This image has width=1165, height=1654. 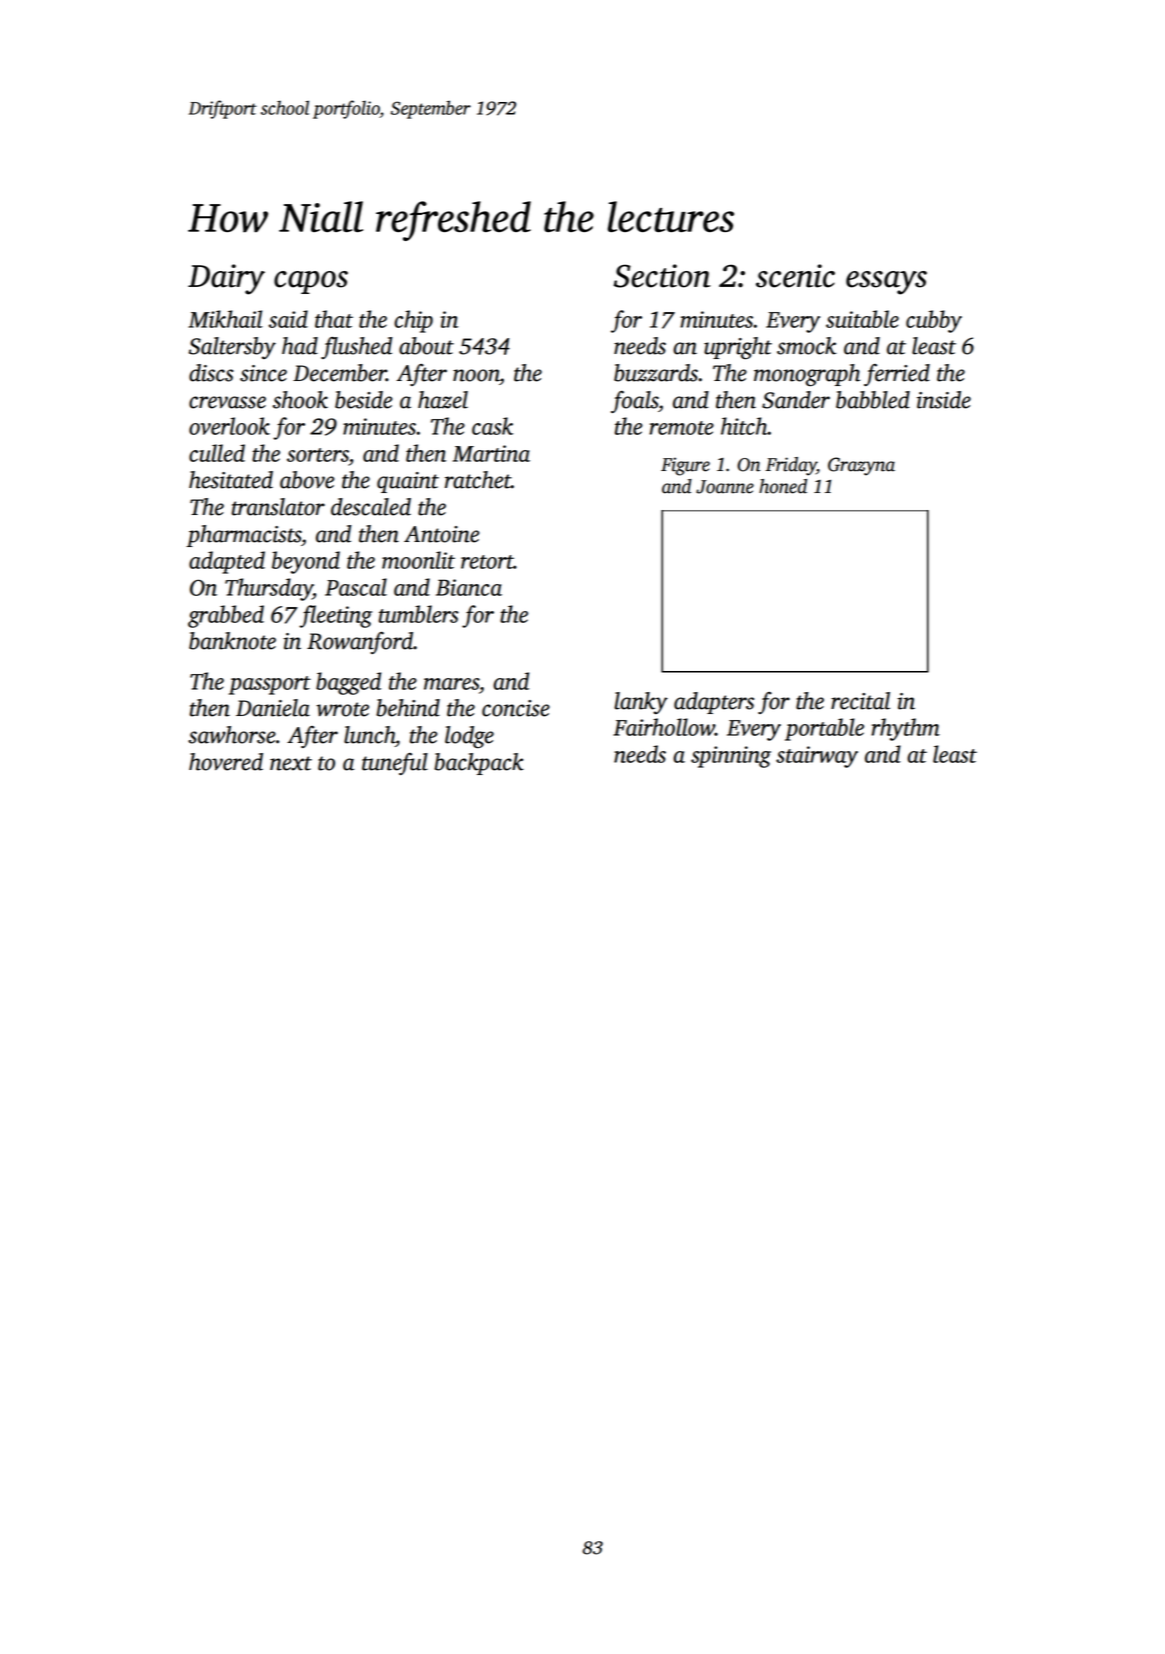 I want to click on banknote, so click(x=232, y=641).
